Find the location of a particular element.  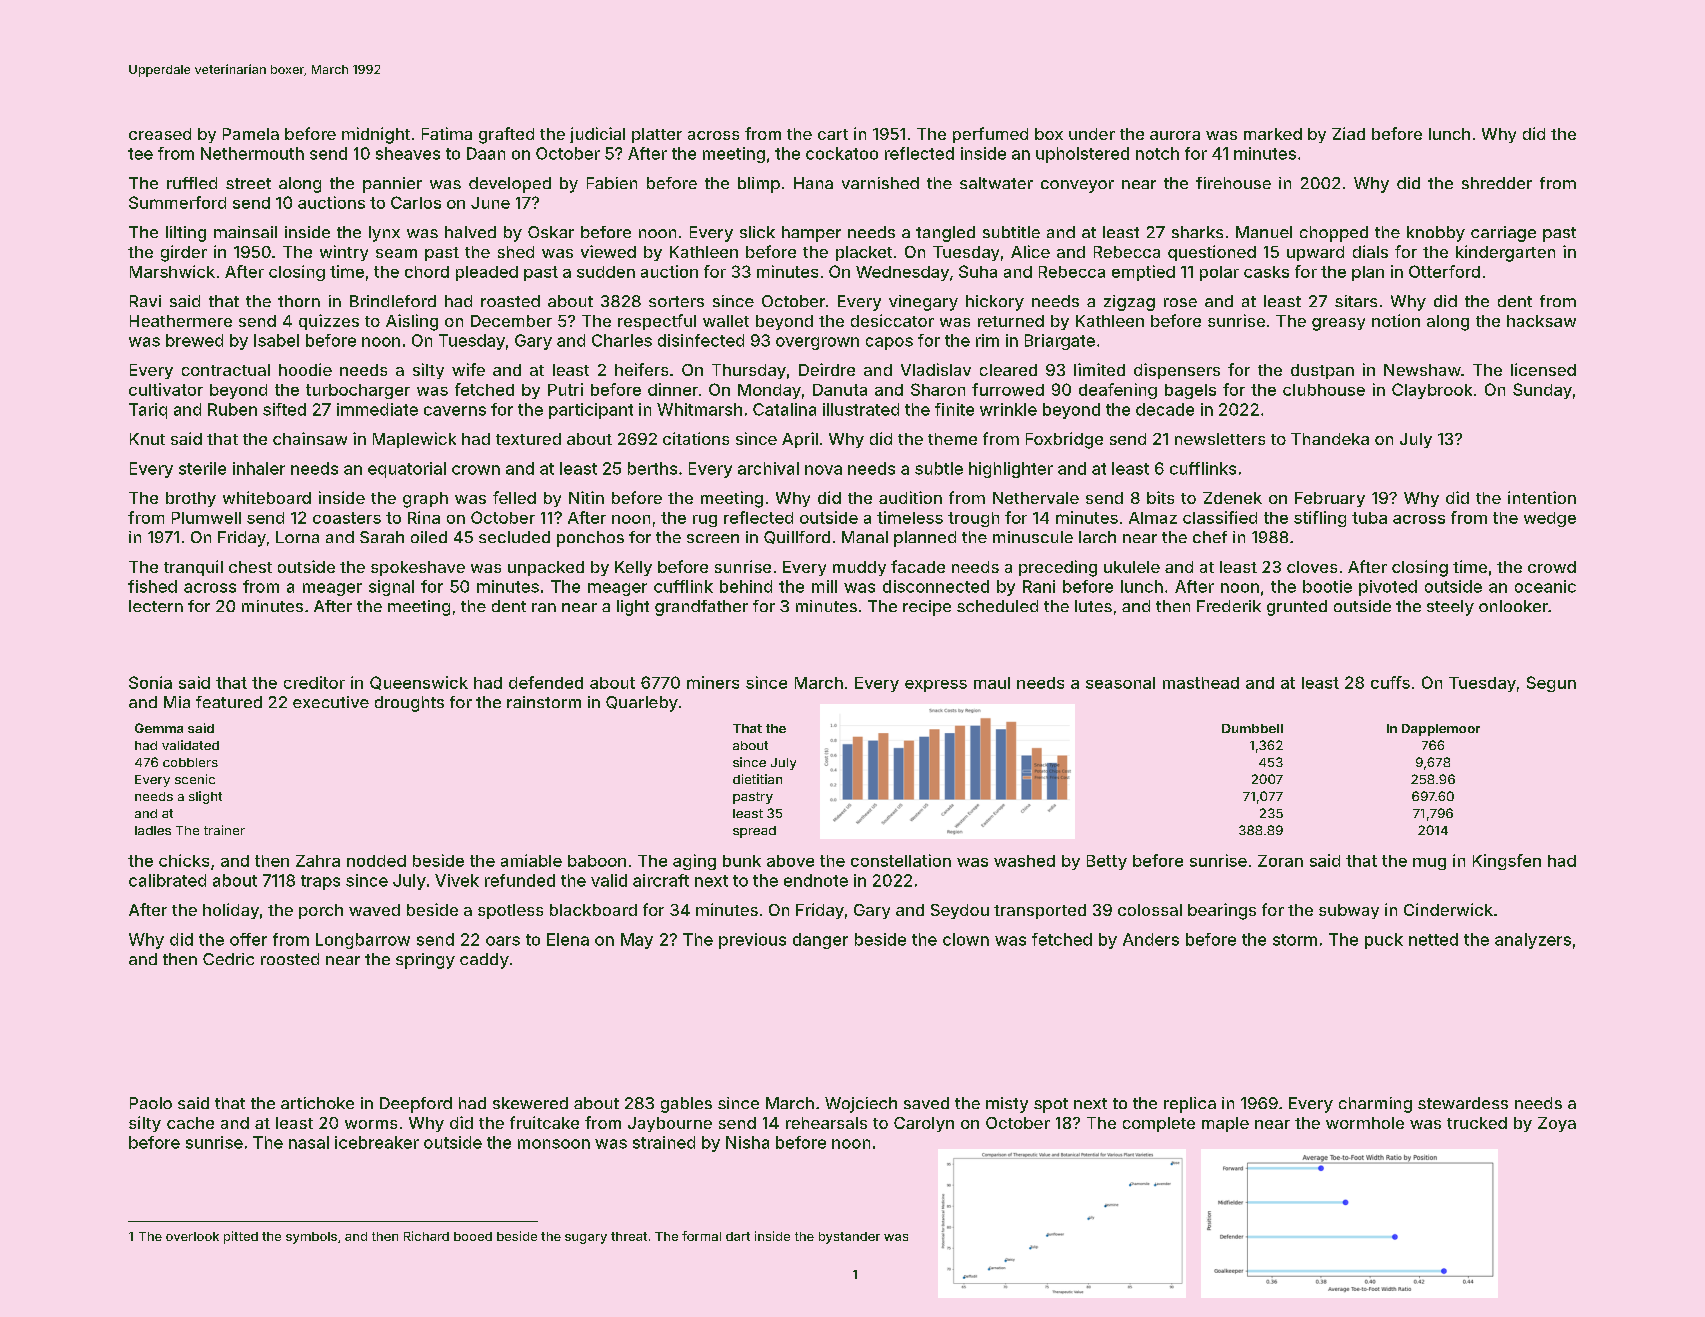

booed is located at coordinates (473, 1236).
